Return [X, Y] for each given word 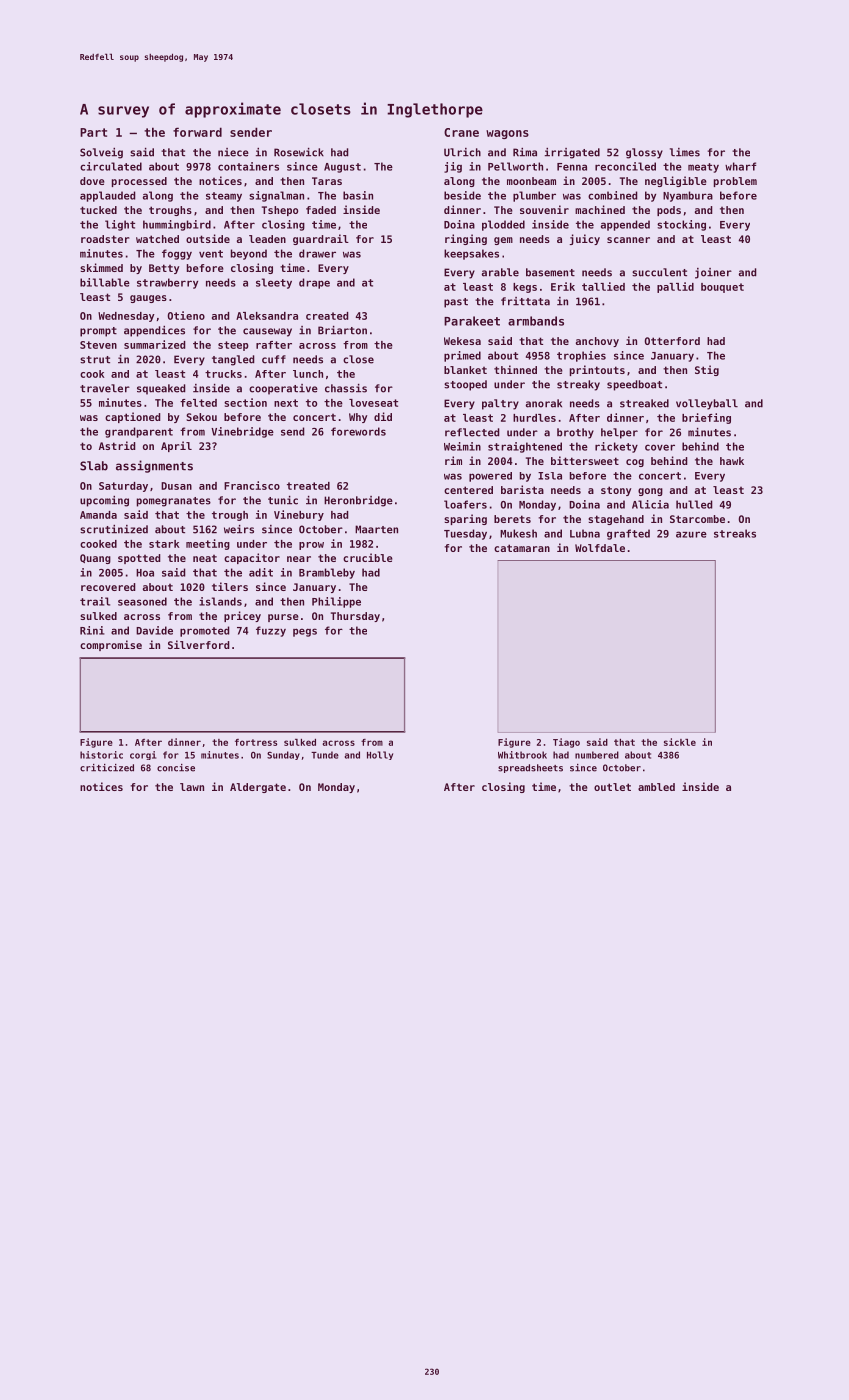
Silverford [198, 644]
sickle [680, 742]
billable [105, 282]
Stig [707, 370]
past [456, 303]
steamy [224, 197]
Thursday [355, 617]
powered [490, 477]
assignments [154, 466]
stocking [681, 225]
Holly [380, 755]
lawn [192, 787]
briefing [706, 418]
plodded [503, 225]
